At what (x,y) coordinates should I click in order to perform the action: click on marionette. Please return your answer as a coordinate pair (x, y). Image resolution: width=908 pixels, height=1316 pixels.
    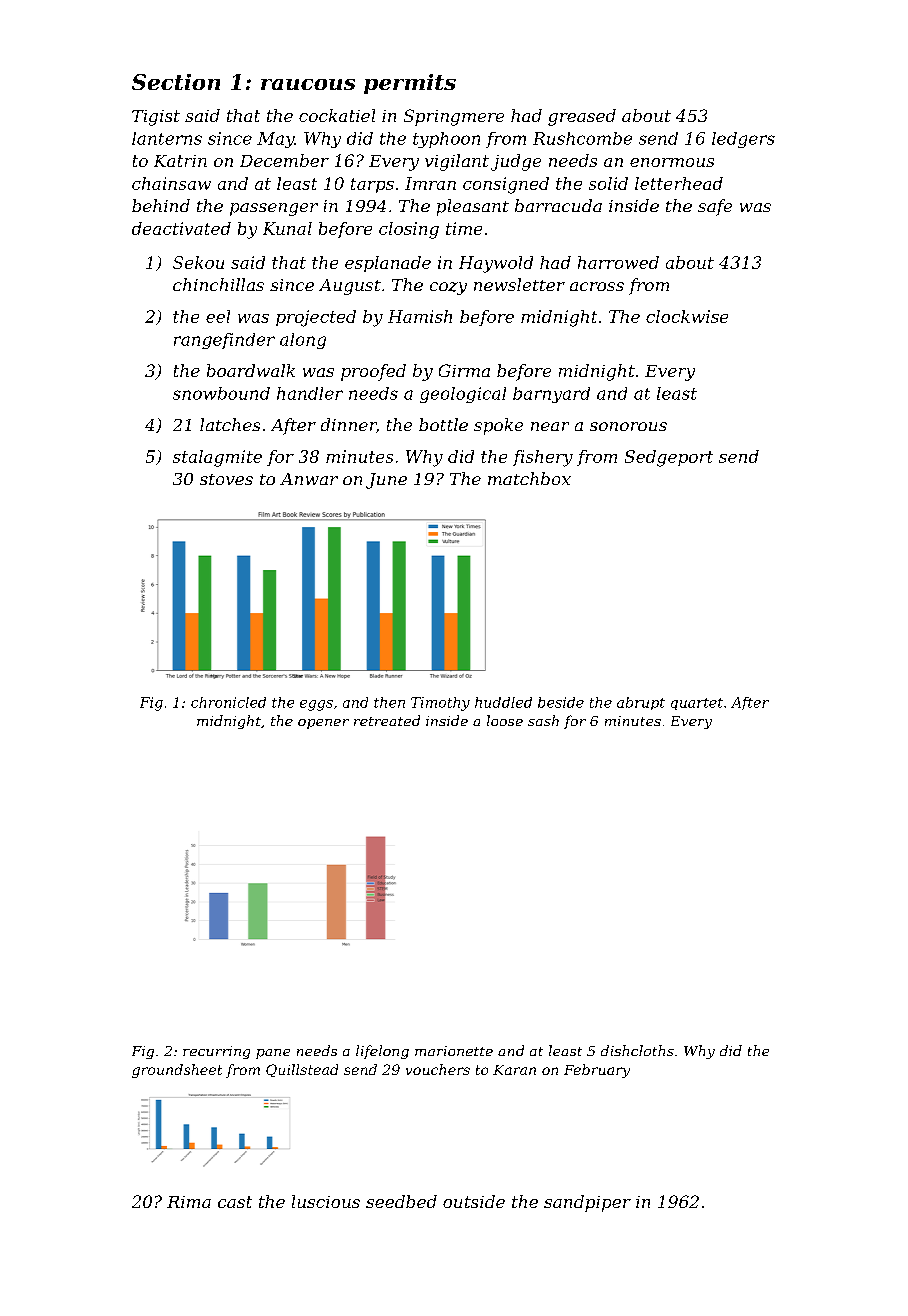
    Looking at the image, I should click on (454, 1051).
